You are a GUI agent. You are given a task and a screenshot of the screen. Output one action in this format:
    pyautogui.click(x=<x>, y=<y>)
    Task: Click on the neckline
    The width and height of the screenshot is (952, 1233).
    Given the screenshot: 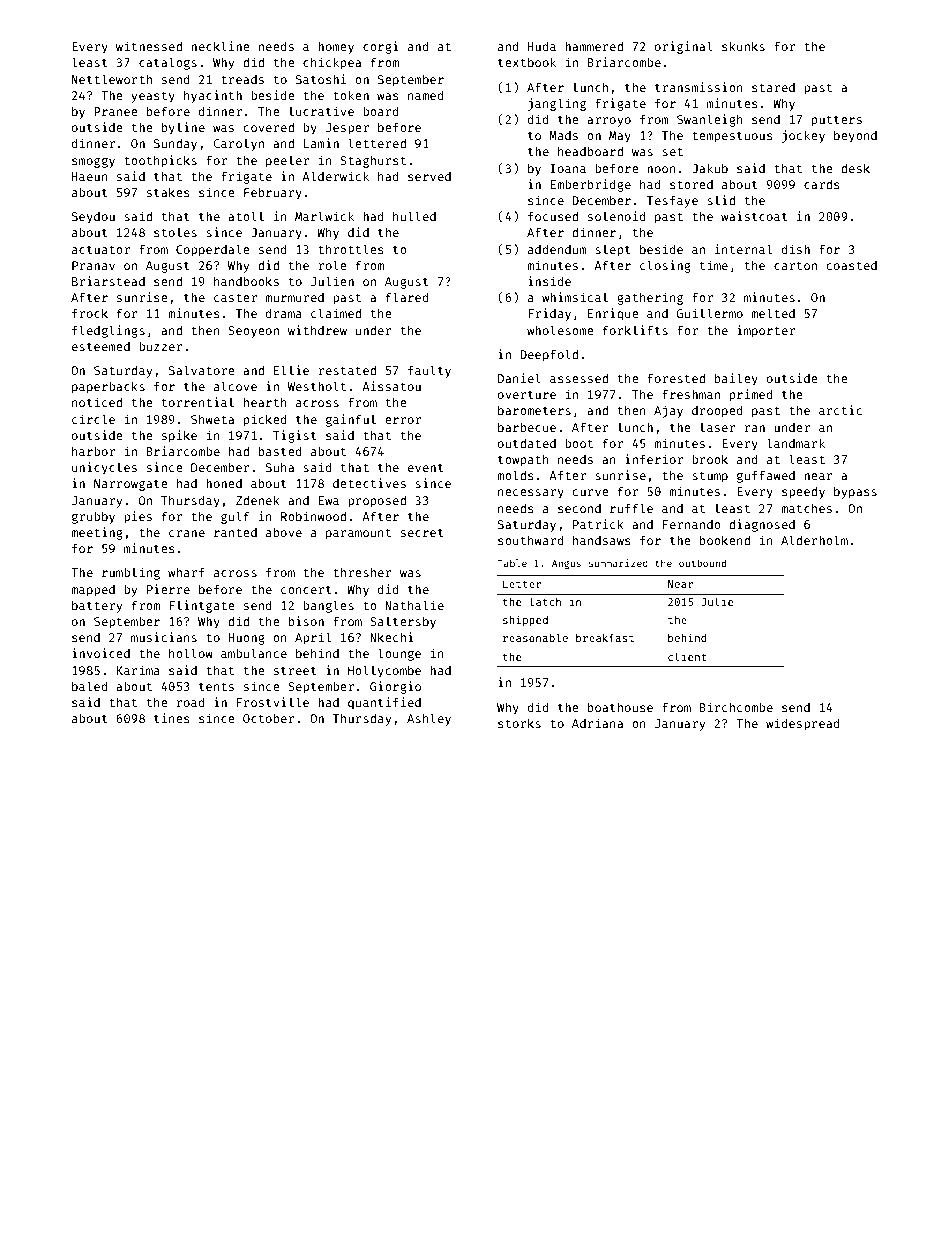 What is the action you would take?
    pyautogui.click(x=220, y=46)
